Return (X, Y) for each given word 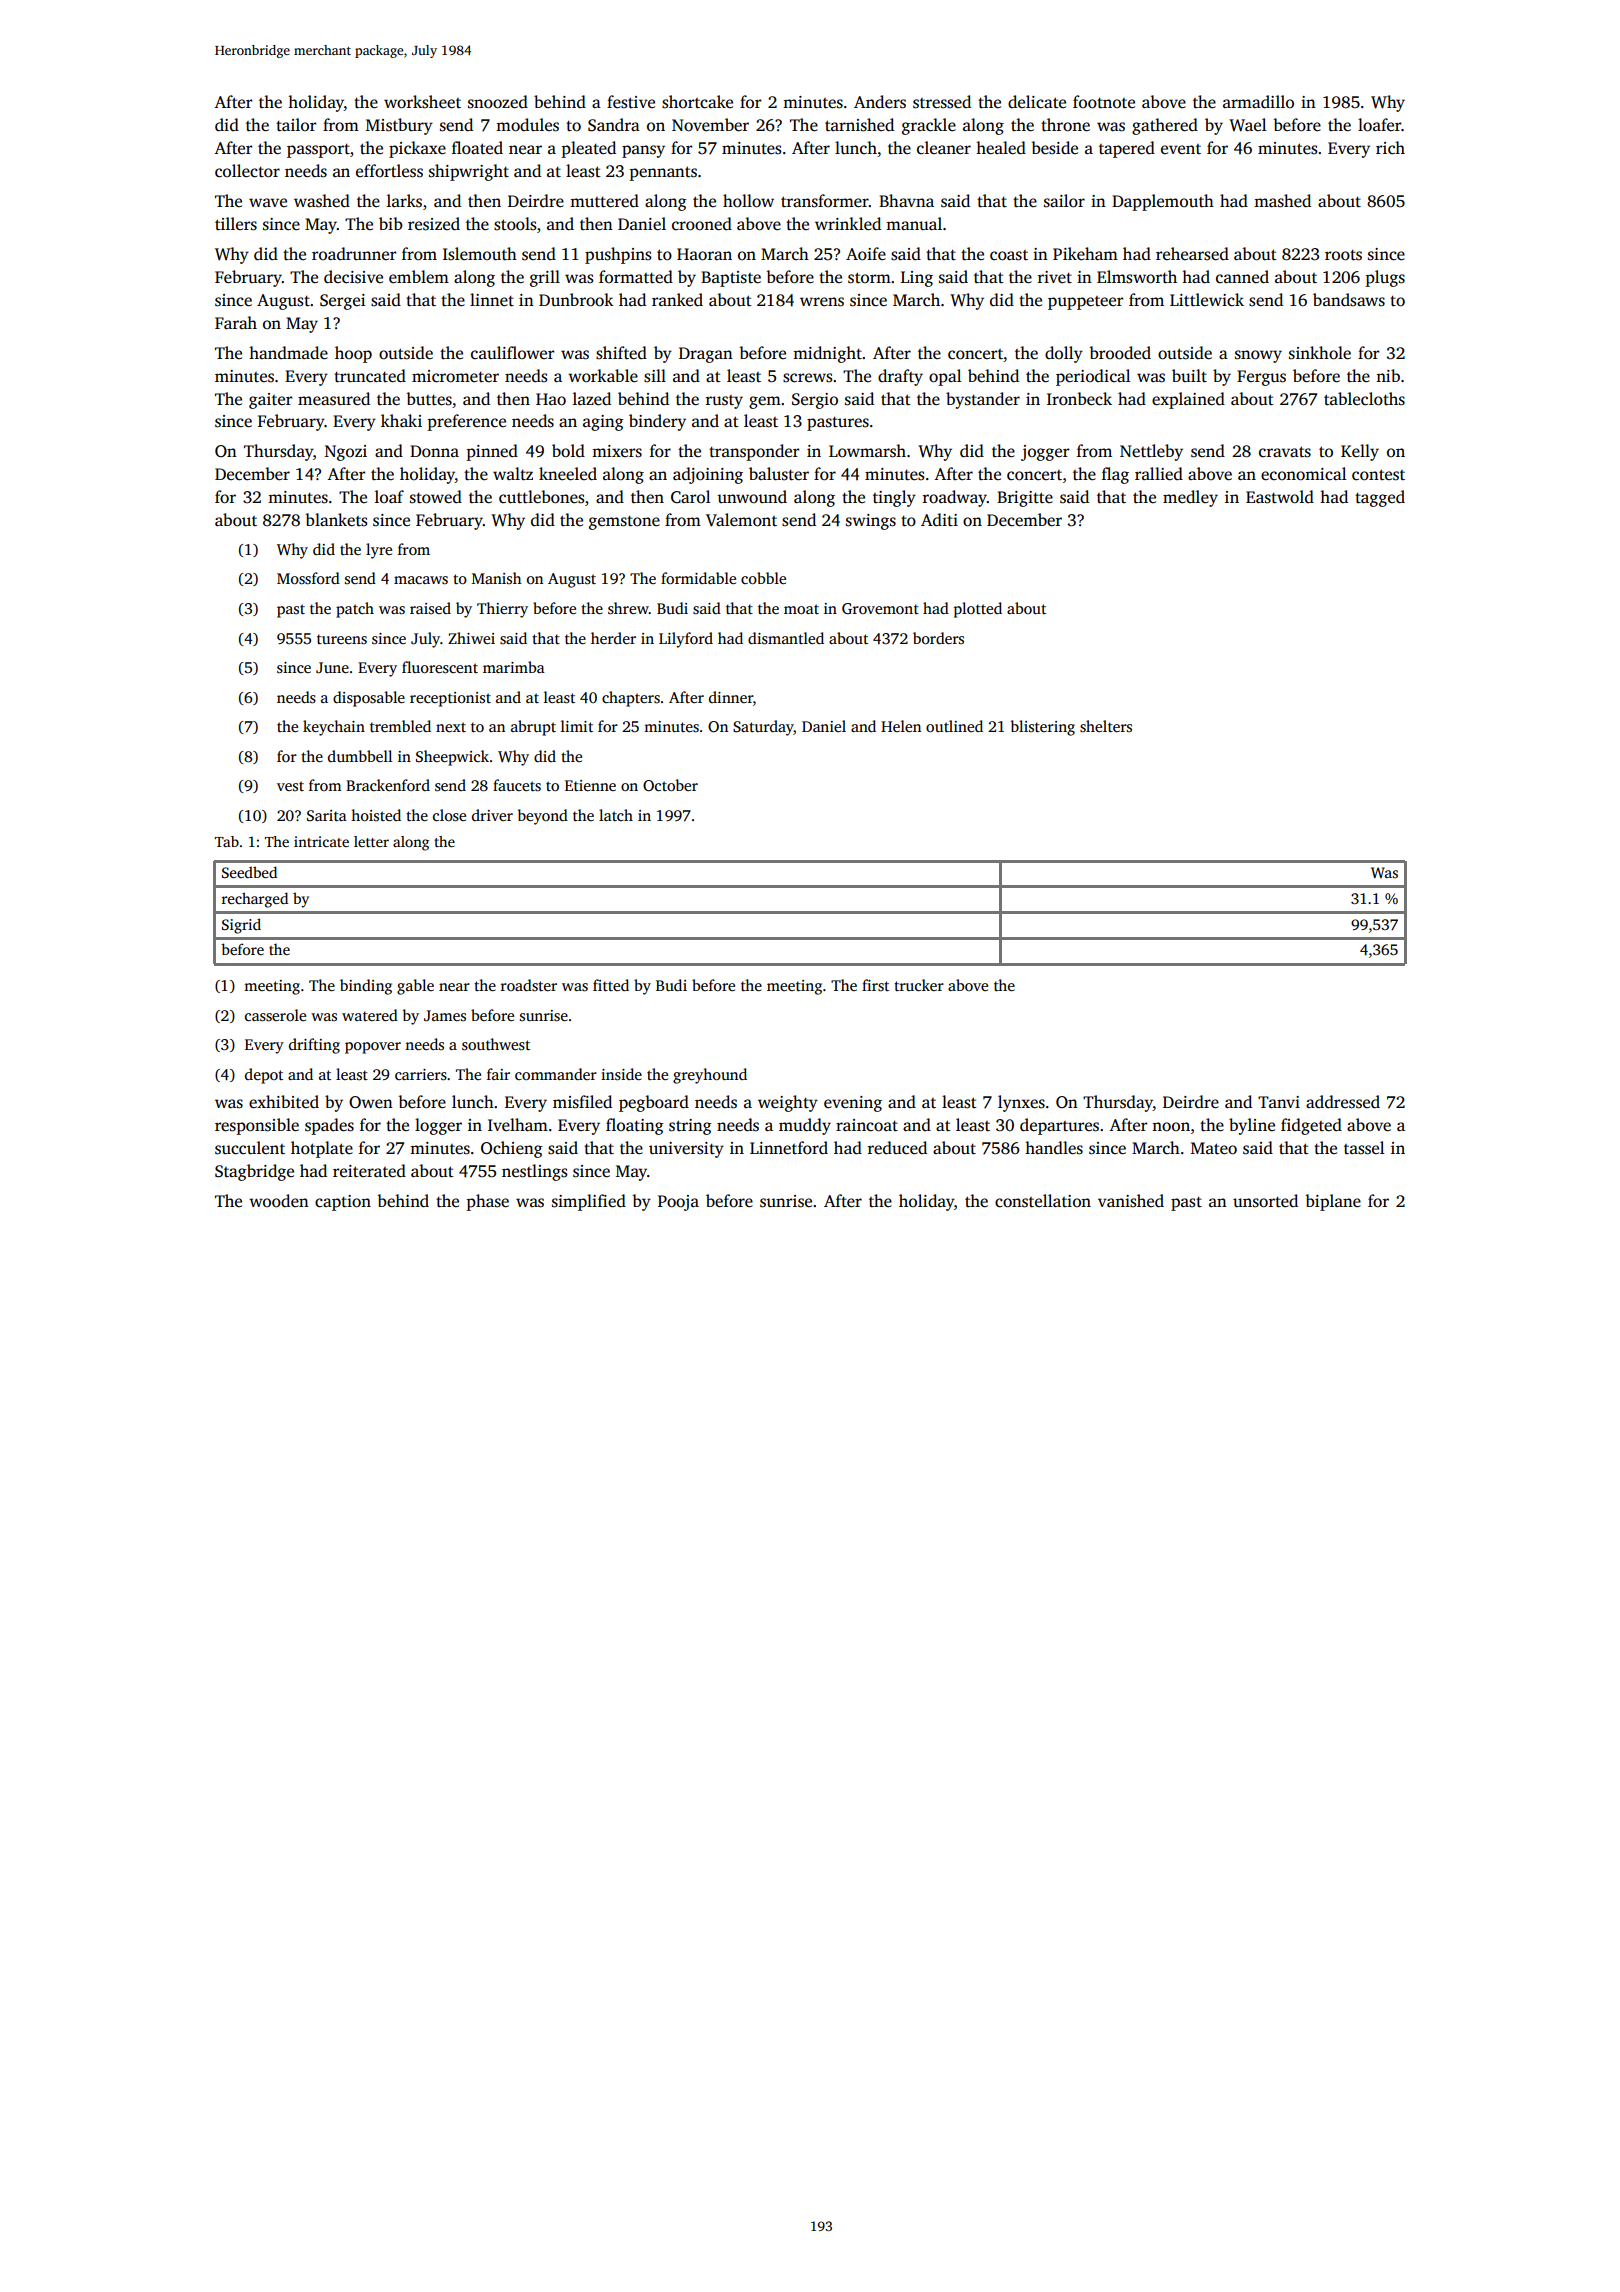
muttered (604, 201)
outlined (954, 726)
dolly (1064, 354)
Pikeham (1085, 254)
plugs (1385, 278)
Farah (236, 322)
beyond (543, 817)
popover (373, 1048)
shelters (1106, 726)
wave (268, 202)
